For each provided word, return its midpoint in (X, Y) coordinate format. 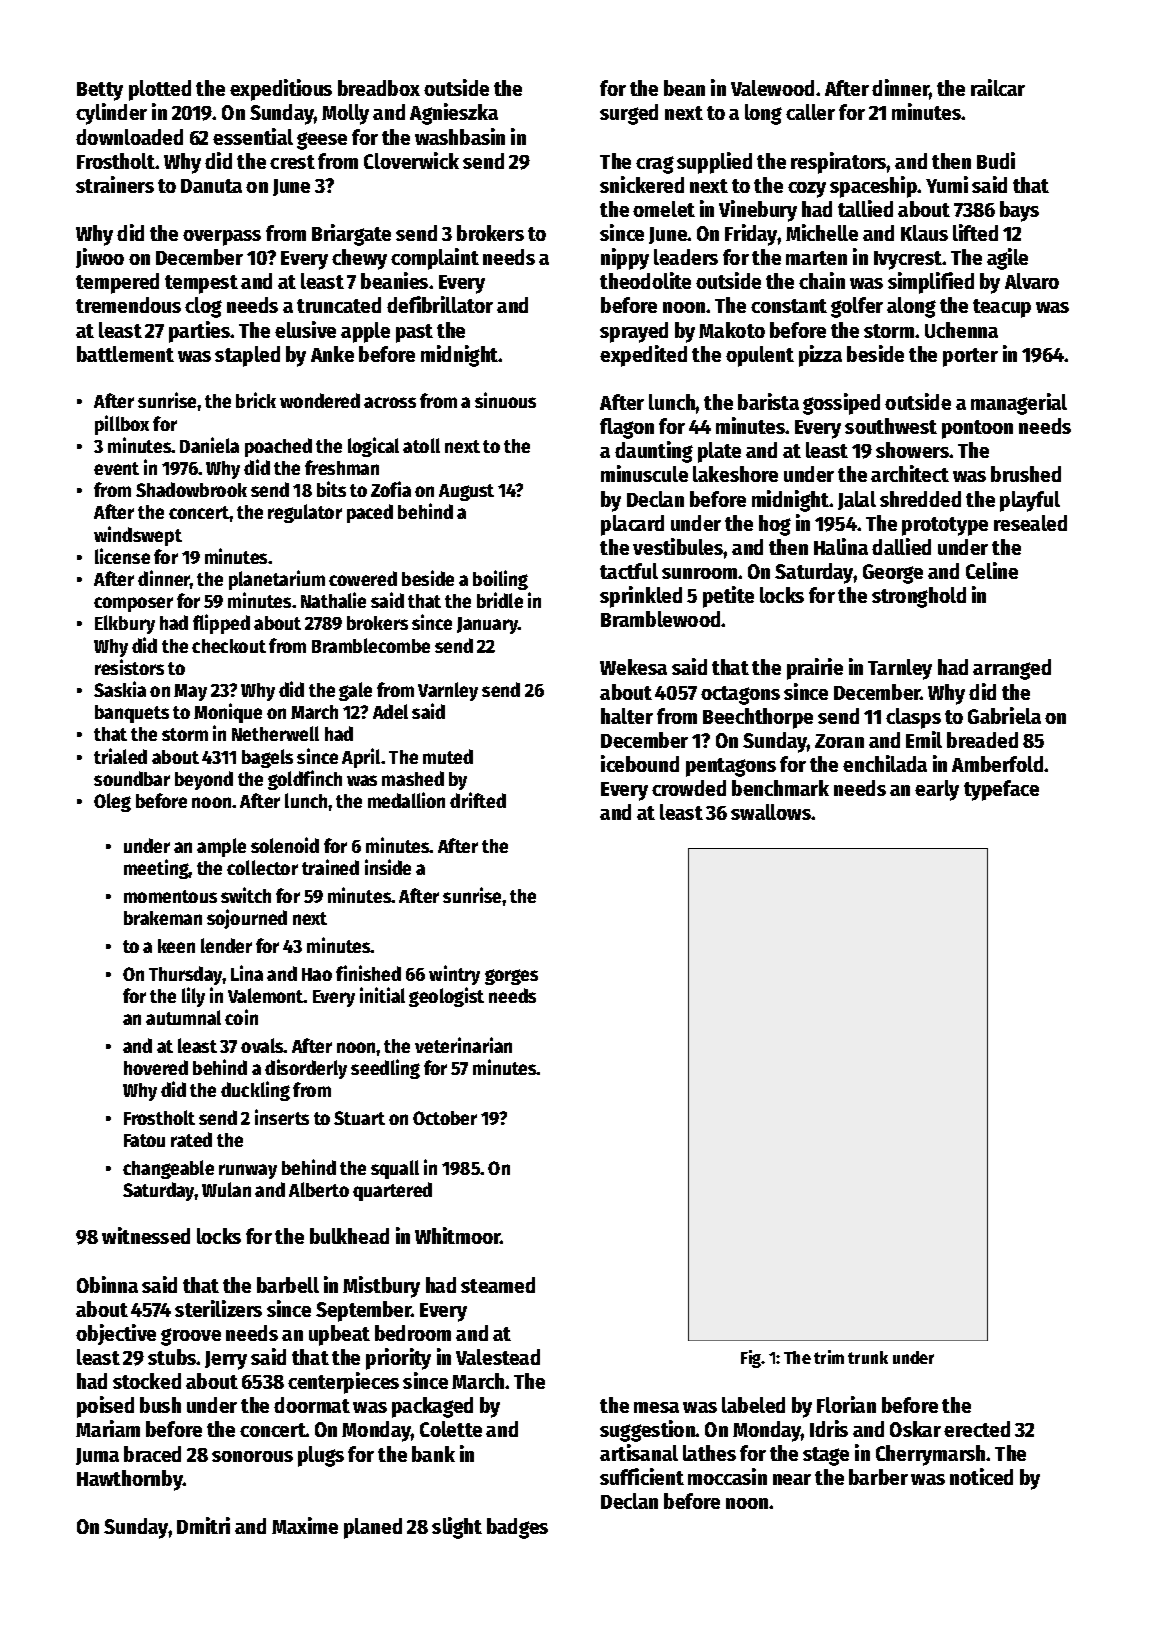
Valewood (772, 88)
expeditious (281, 90)
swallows (771, 812)
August (466, 492)
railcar (998, 87)
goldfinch (305, 780)
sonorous (252, 1456)
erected (977, 1429)
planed (373, 1528)
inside (388, 867)
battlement (125, 354)
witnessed (146, 1235)
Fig (751, 1359)
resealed (1030, 523)
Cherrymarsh (931, 1455)
